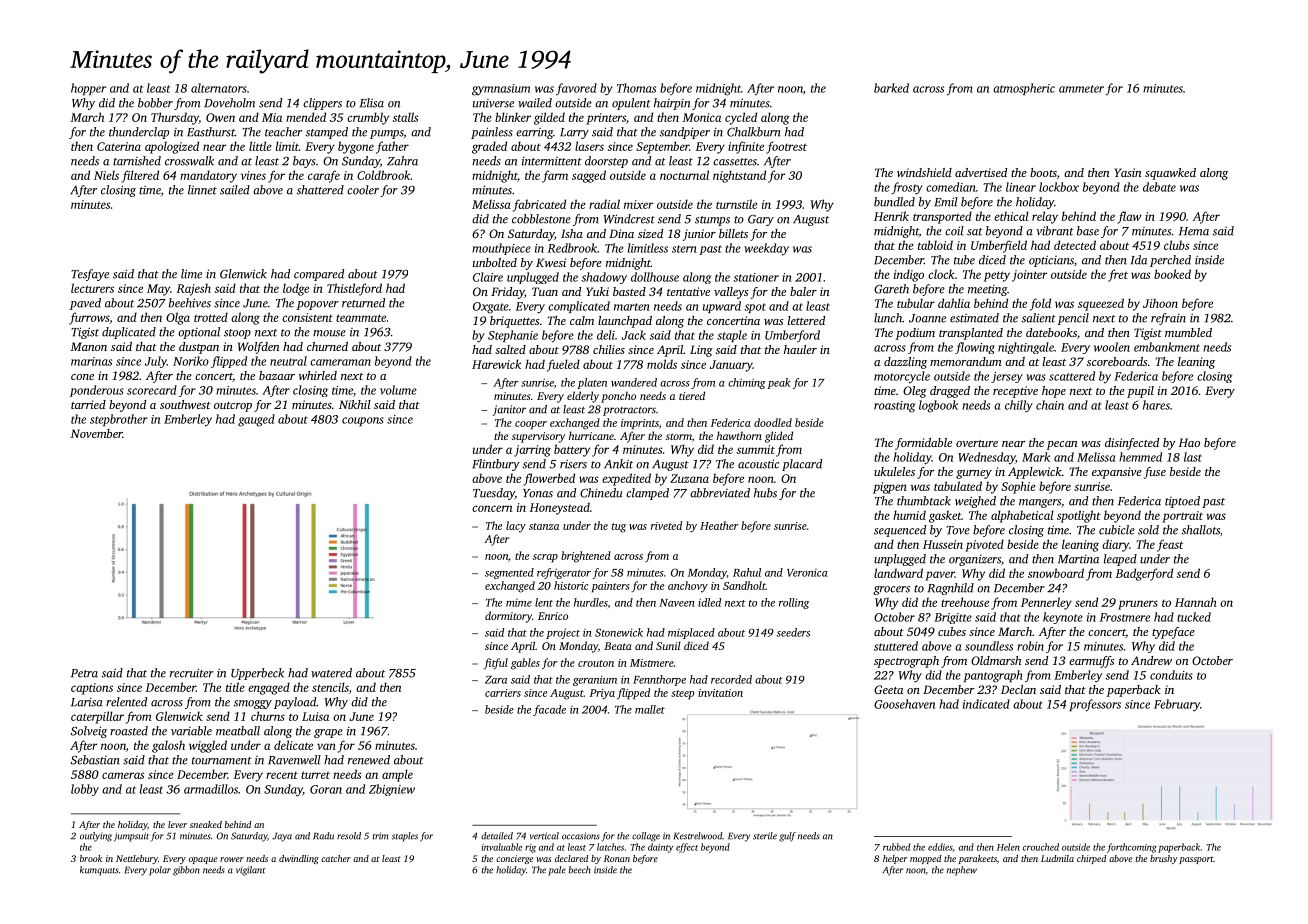 The height and width of the image is (924, 1308). Describe the element at coordinates (946, 202) in the image. I see `Emil` at that location.
